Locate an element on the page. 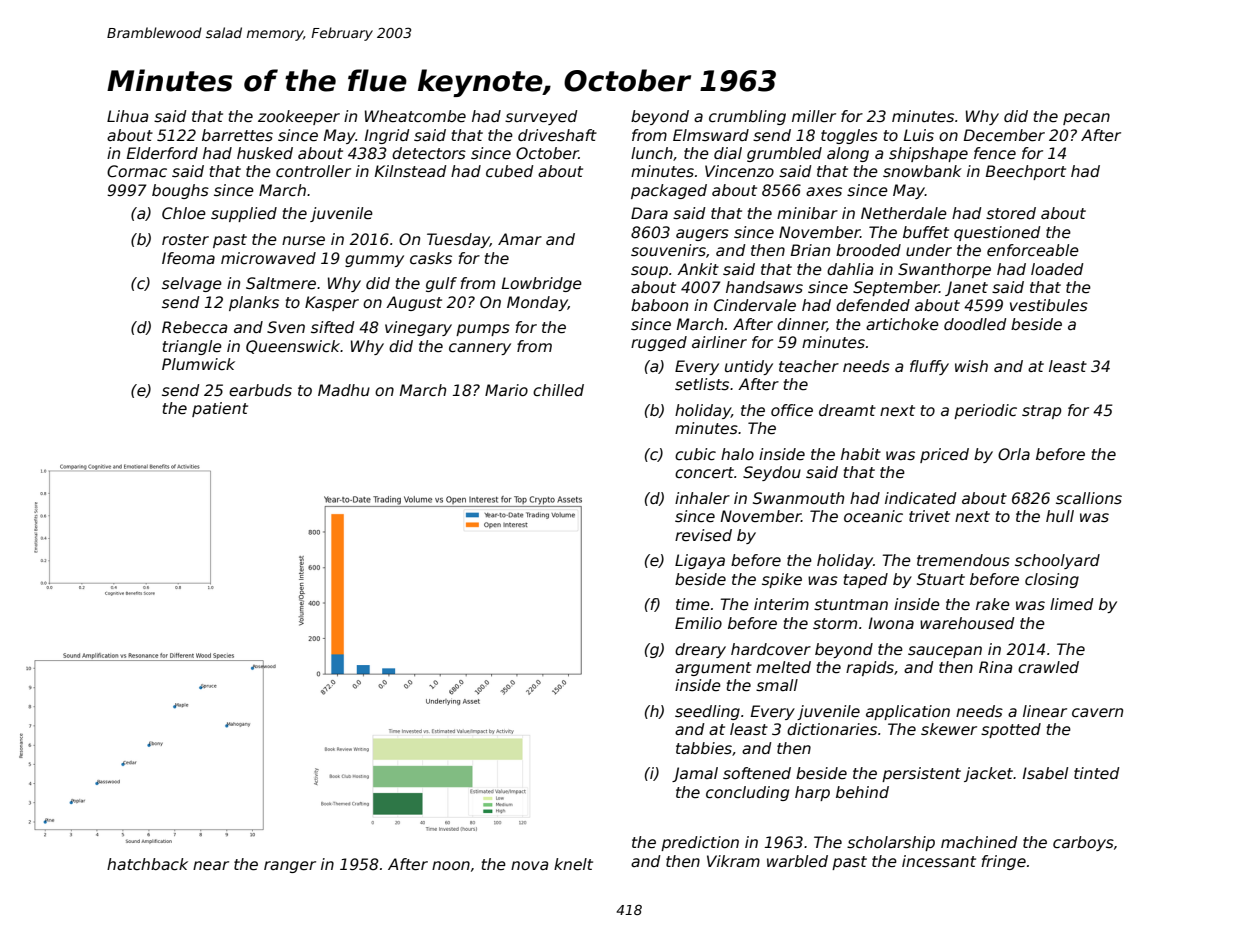 Image resolution: width=1233 pixels, height=952 pixels. airliner is located at coordinates (719, 342).
